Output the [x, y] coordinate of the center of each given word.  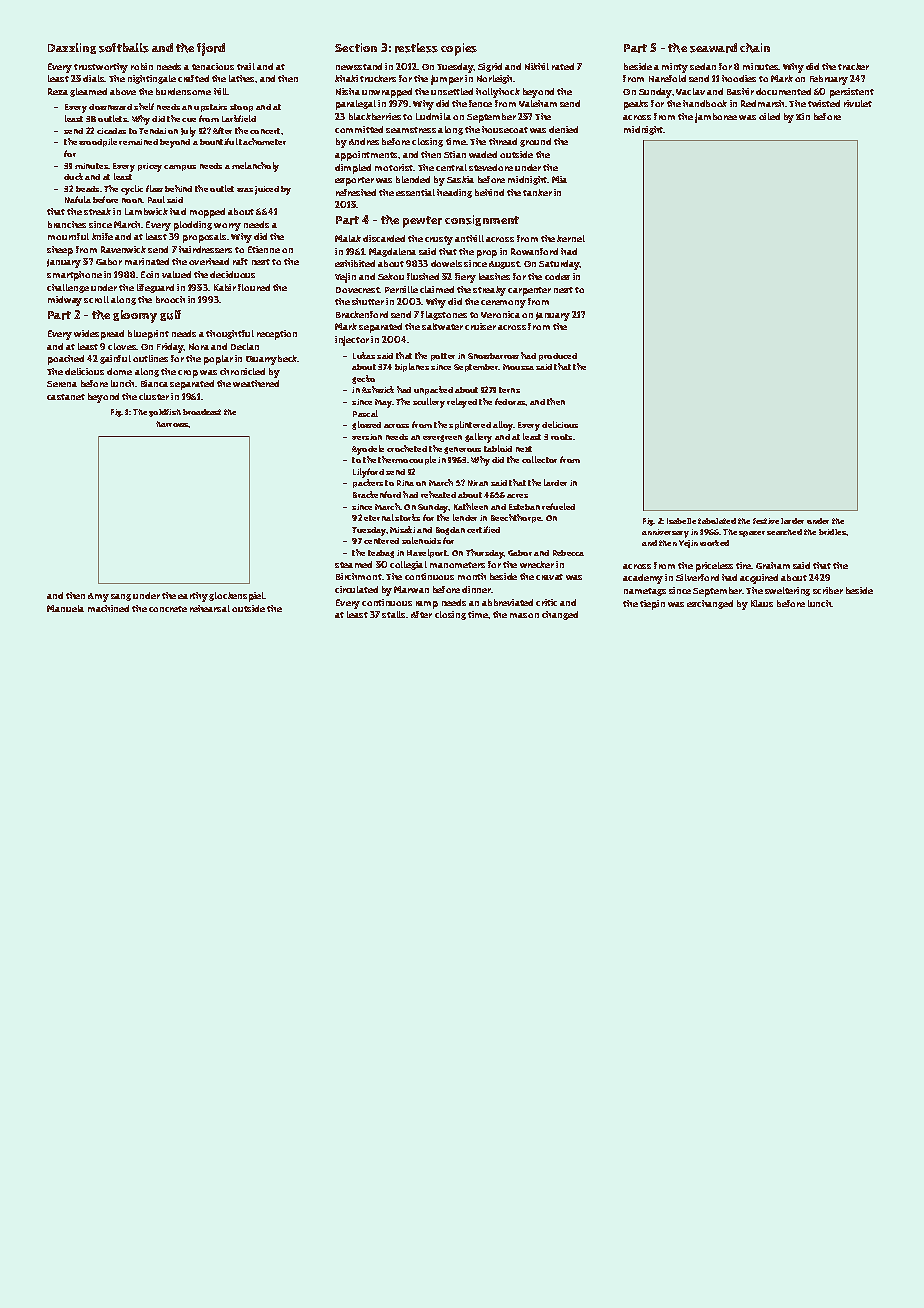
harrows [172, 424]
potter [443, 357]
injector [352, 341]
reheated [438, 494]
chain [755, 48]
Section [356, 47]
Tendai [152, 131]
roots [561, 437]
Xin [803, 116]
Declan [245, 346]
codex [557, 276]
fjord [211, 49]
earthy [193, 597]
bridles [832, 532]
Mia [559, 179]
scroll [96, 299]
